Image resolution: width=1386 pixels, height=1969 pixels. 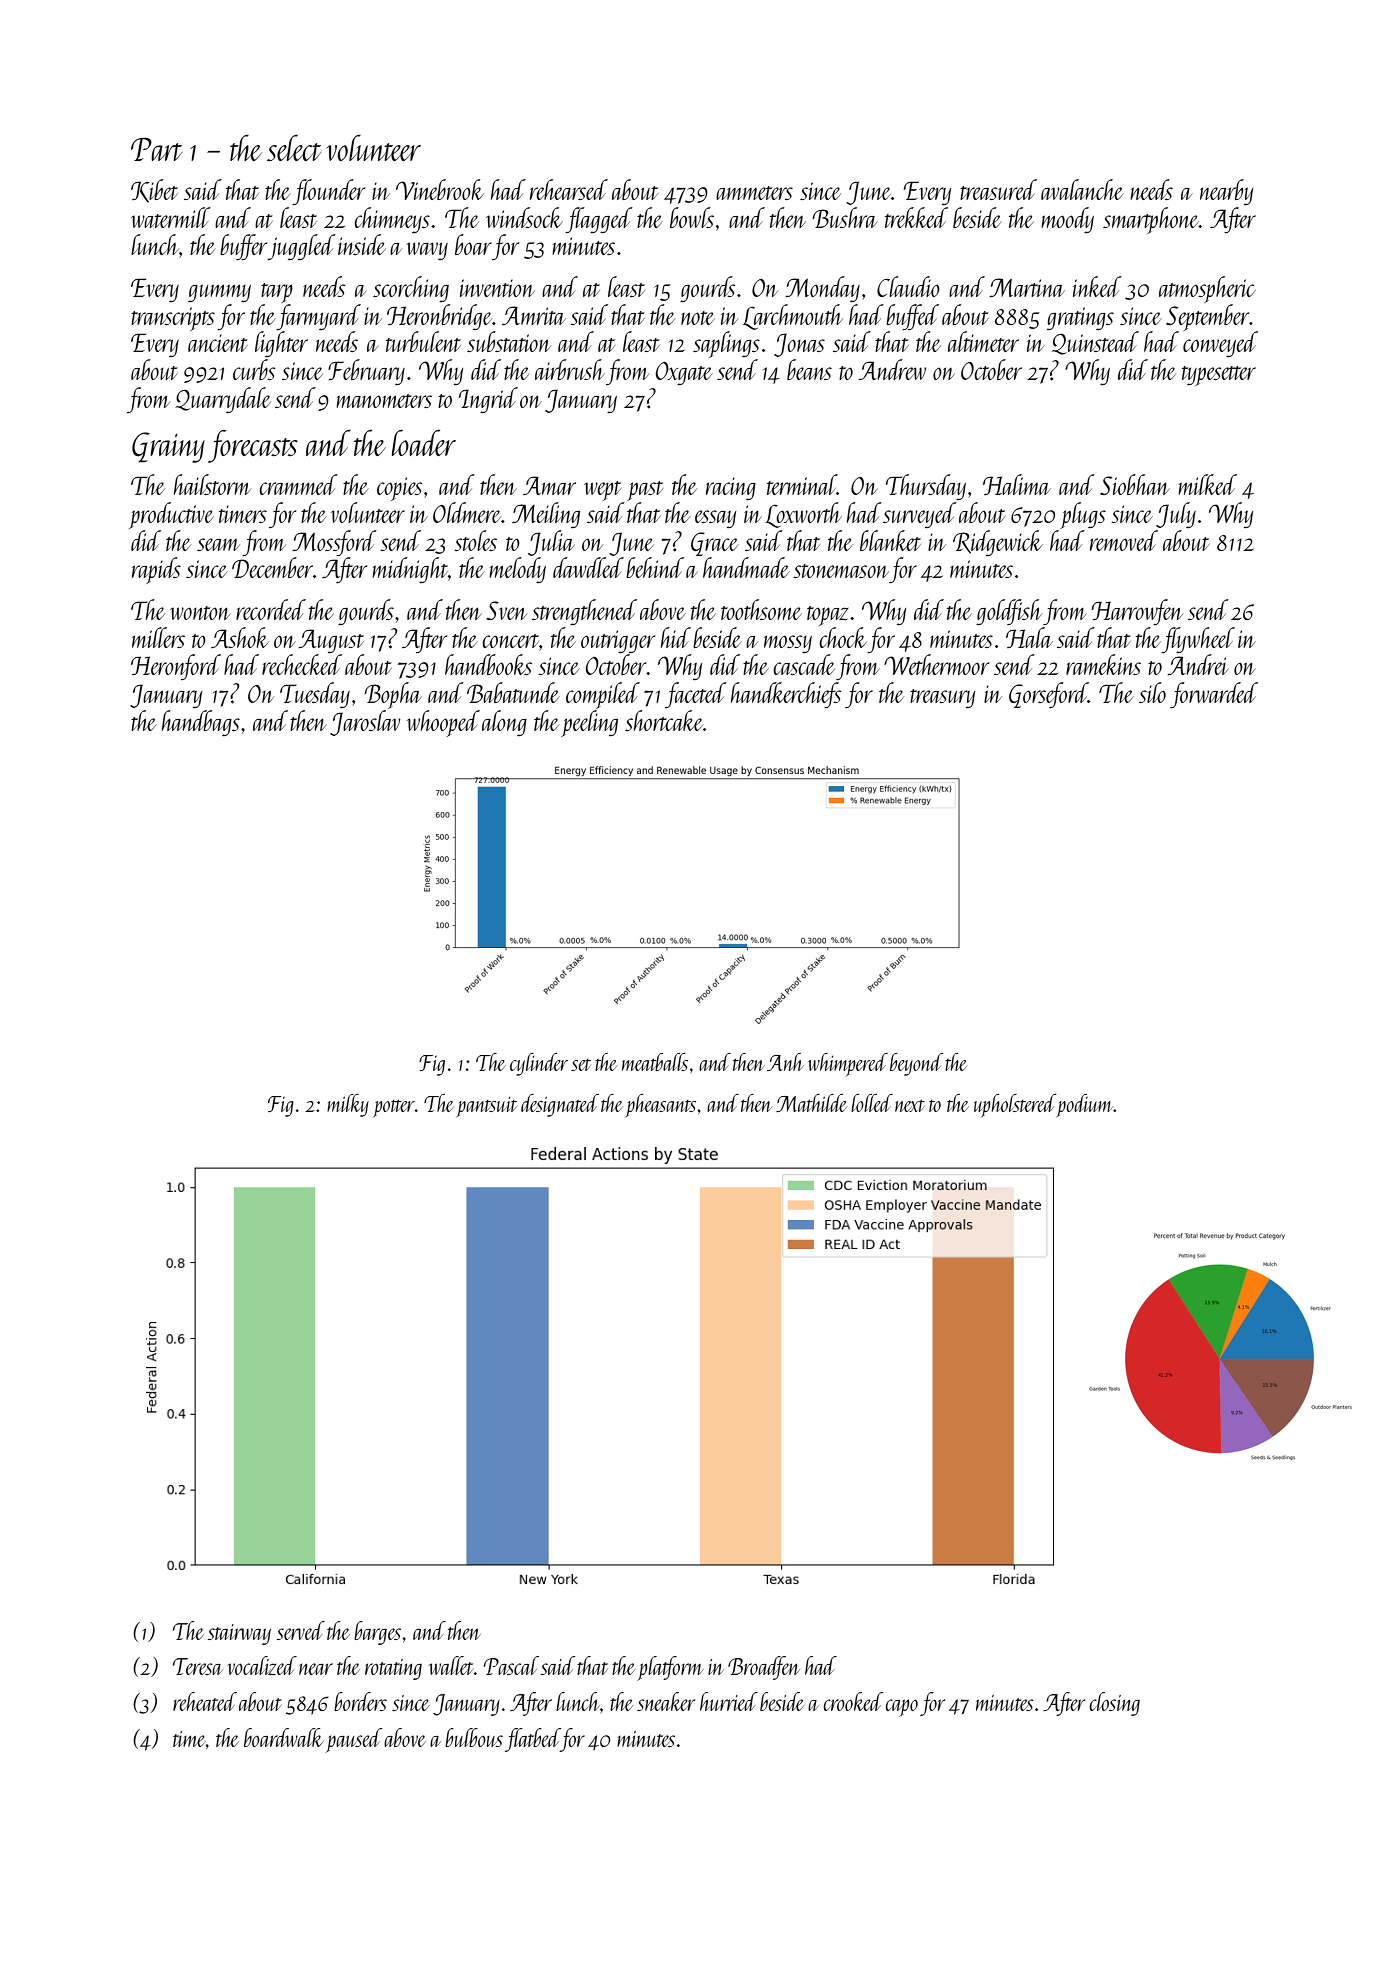 What do you see at coordinates (785, 1062) in the page?
I see `Anh` at bounding box center [785, 1062].
